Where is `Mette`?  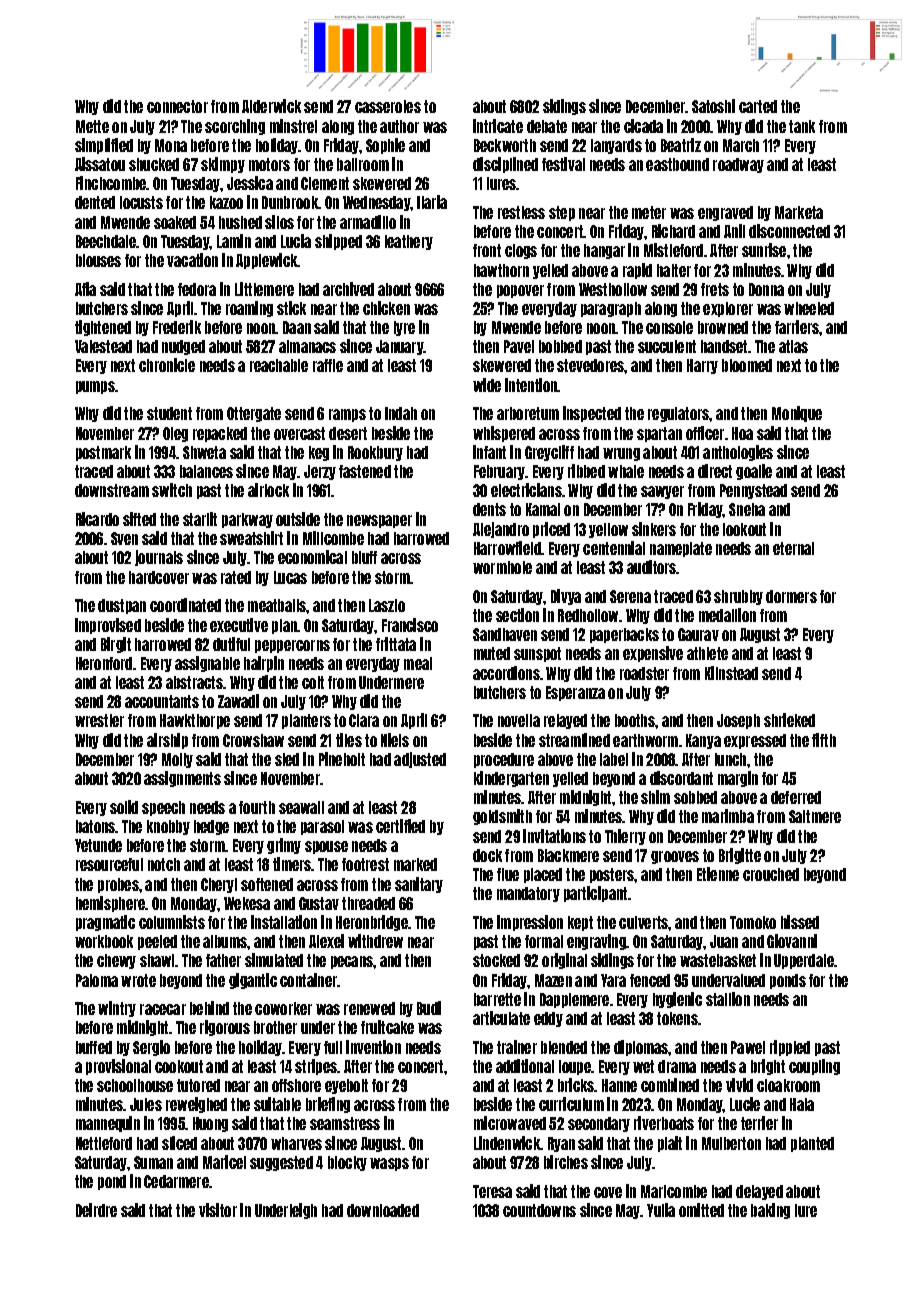
Mette is located at coordinates (92, 126).
